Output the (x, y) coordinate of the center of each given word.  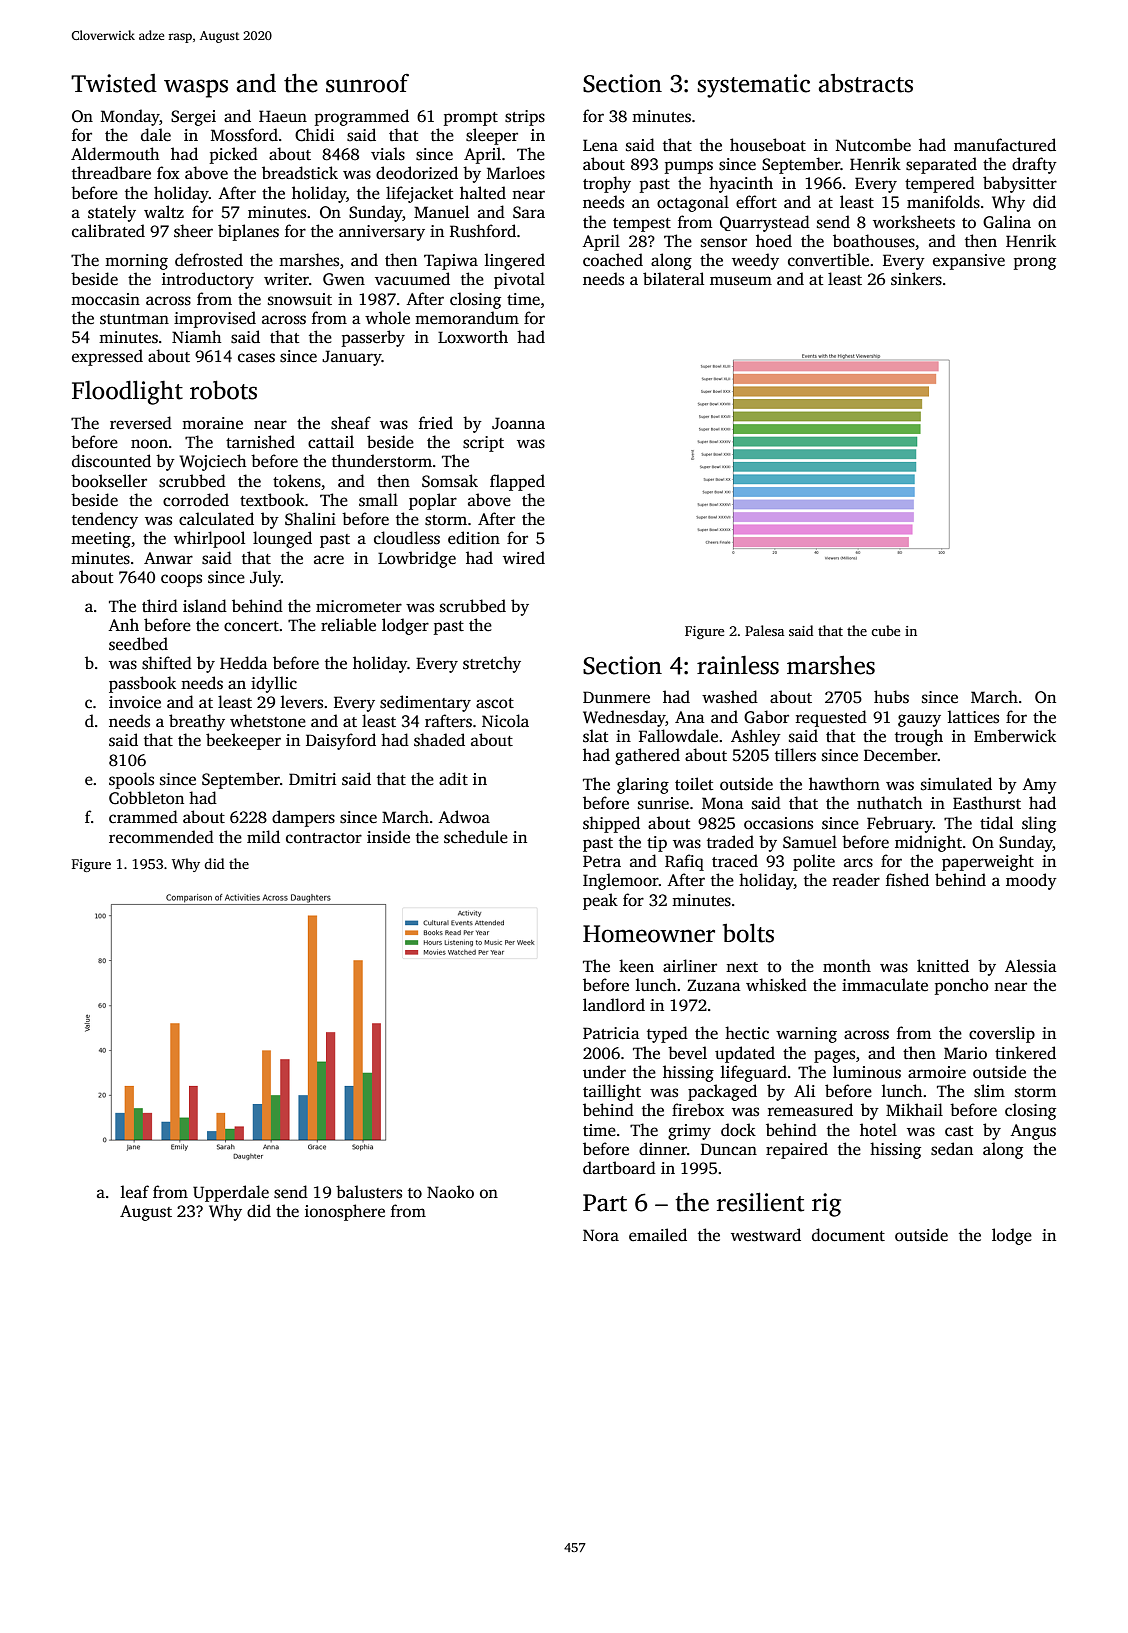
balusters (369, 1192)
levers (302, 702)
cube (885, 630)
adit (453, 778)
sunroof (367, 83)
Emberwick (1015, 736)
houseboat (768, 145)
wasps (196, 88)
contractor (324, 838)
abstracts (866, 83)
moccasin (105, 299)
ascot (495, 703)
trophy (607, 184)
